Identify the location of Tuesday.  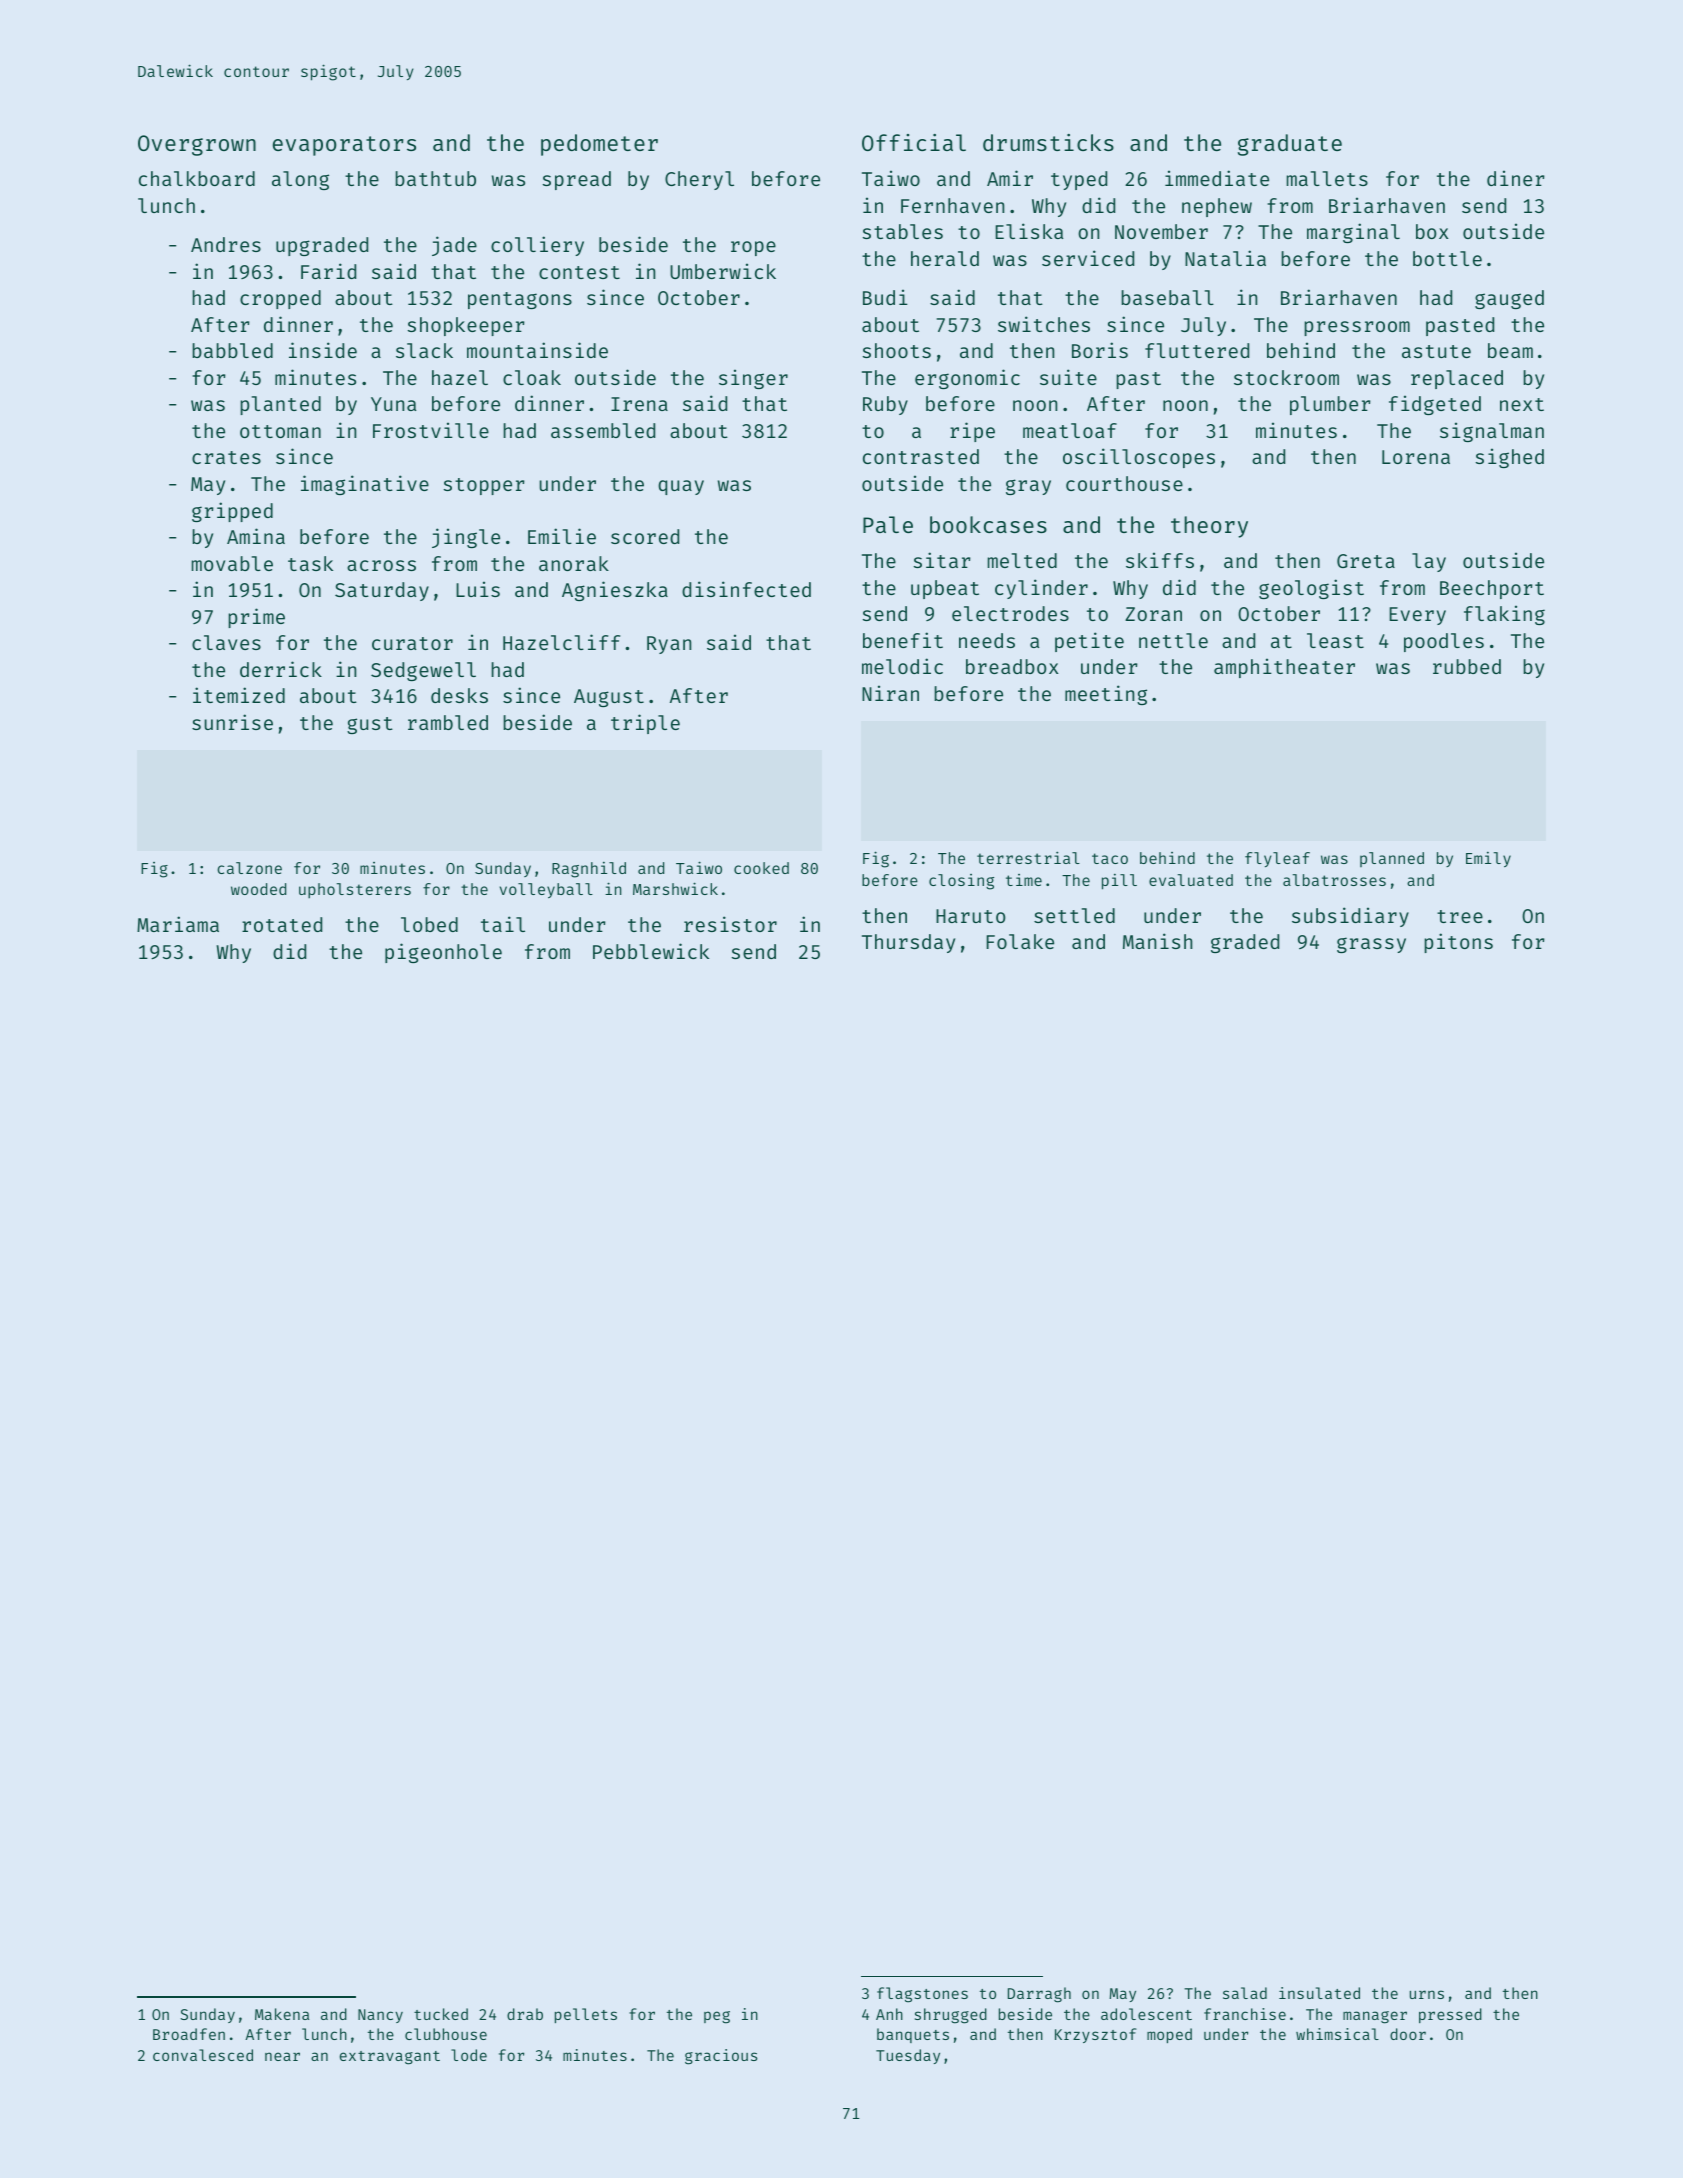
(908, 2056).
